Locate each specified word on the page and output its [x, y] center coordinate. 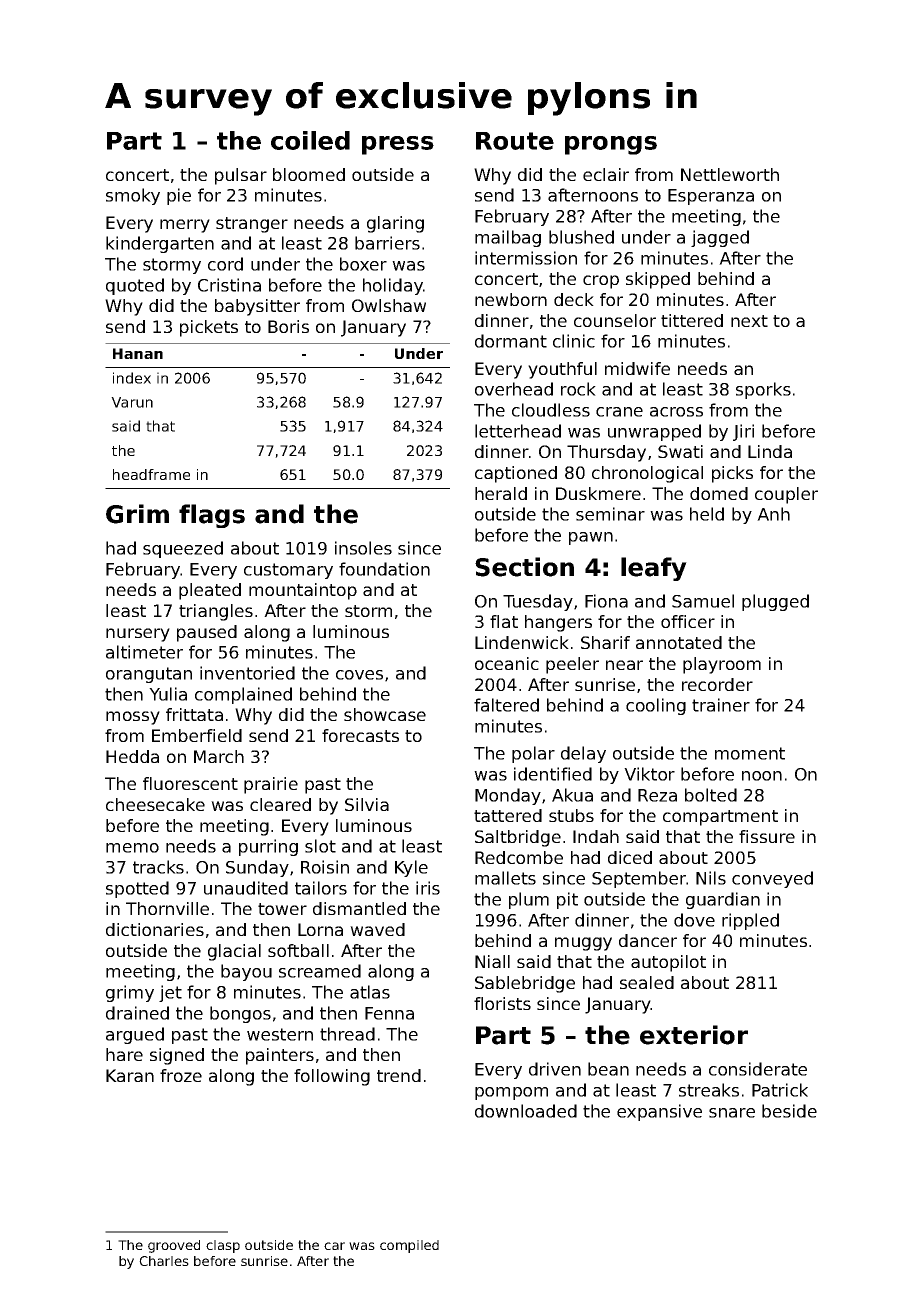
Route [515, 141]
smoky [133, 196]
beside [789, 1111]
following [332, 1077]
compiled [409, 1246]
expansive [659, 1112]
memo [132, 848]
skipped [658, 280]
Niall [492, 961]
